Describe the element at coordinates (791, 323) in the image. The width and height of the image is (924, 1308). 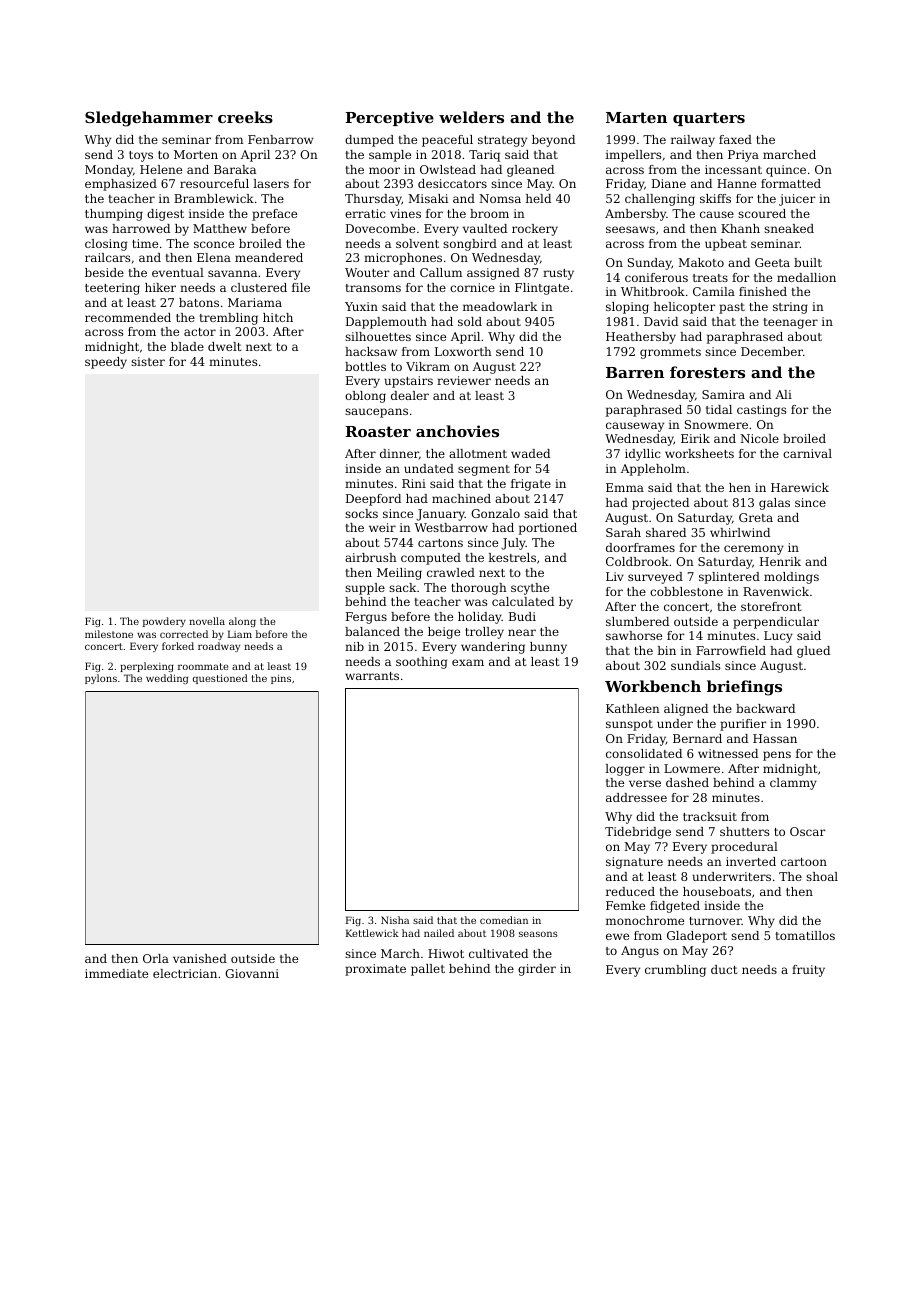
I see `teenager` at that location.
